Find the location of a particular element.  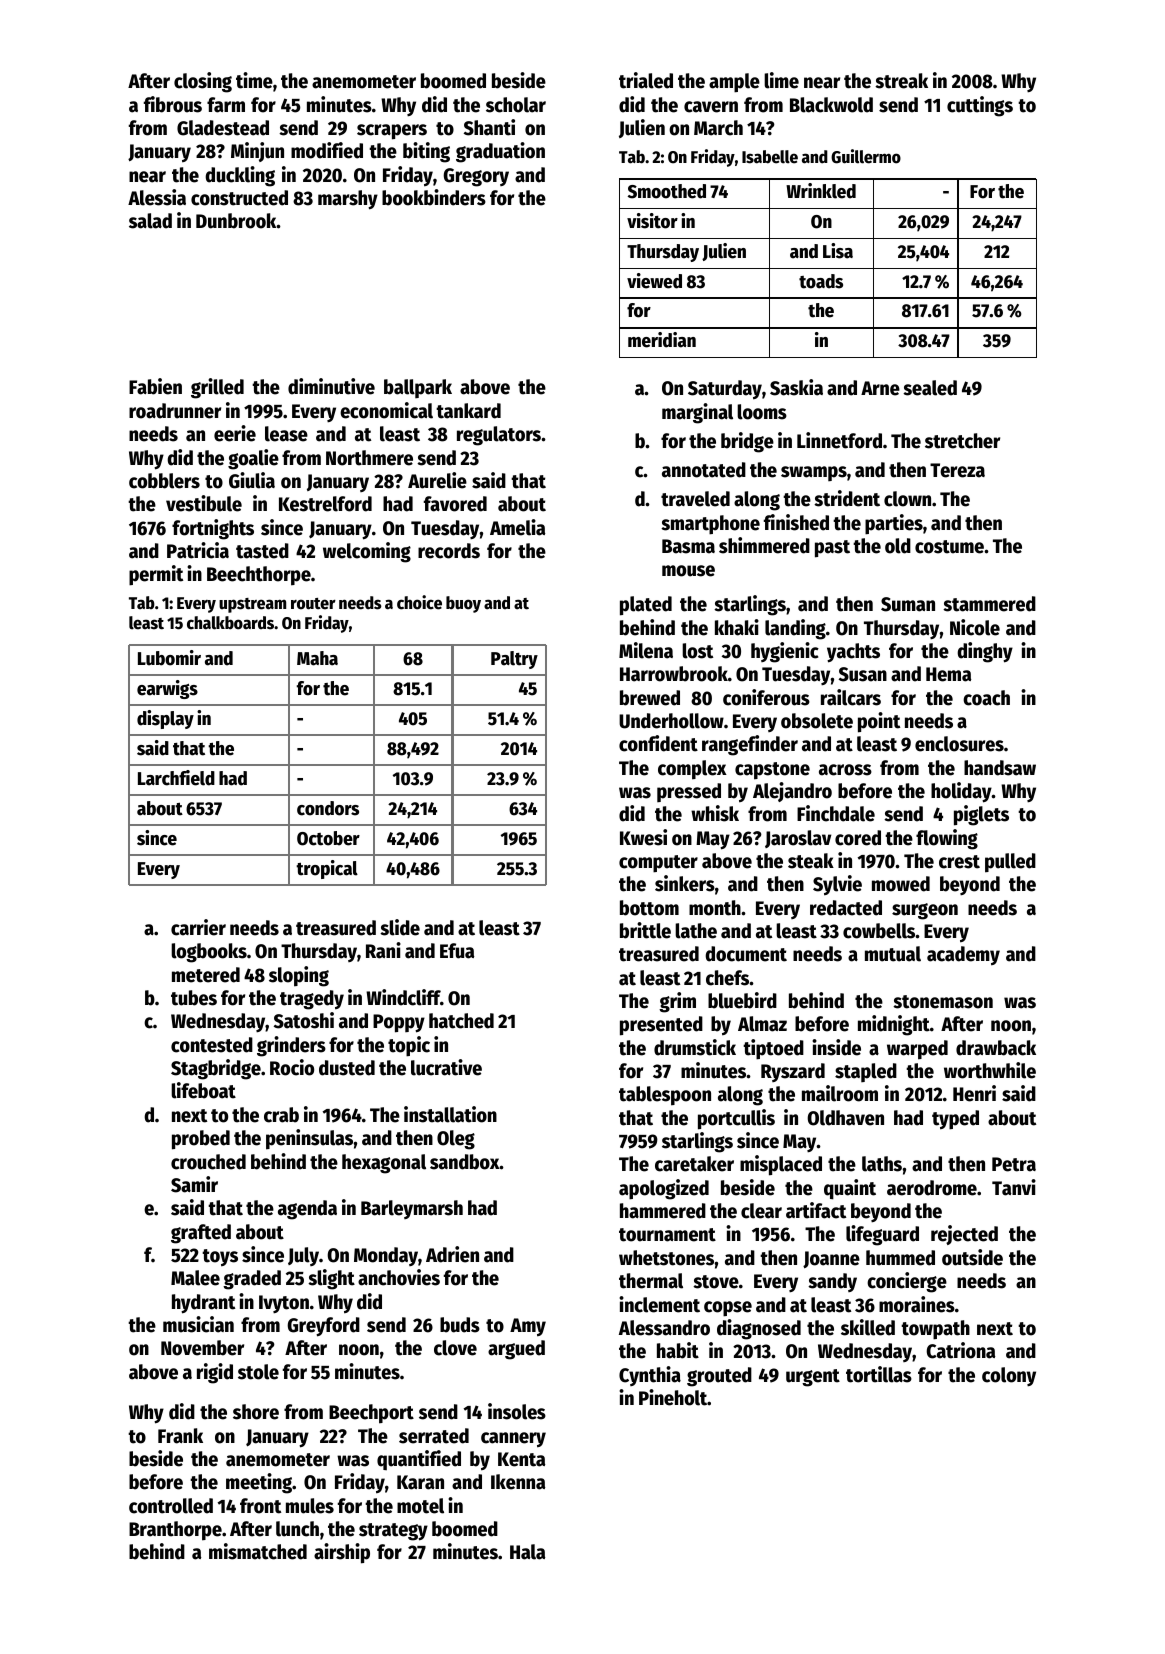

clear is located at coordinates (761, 1211).
